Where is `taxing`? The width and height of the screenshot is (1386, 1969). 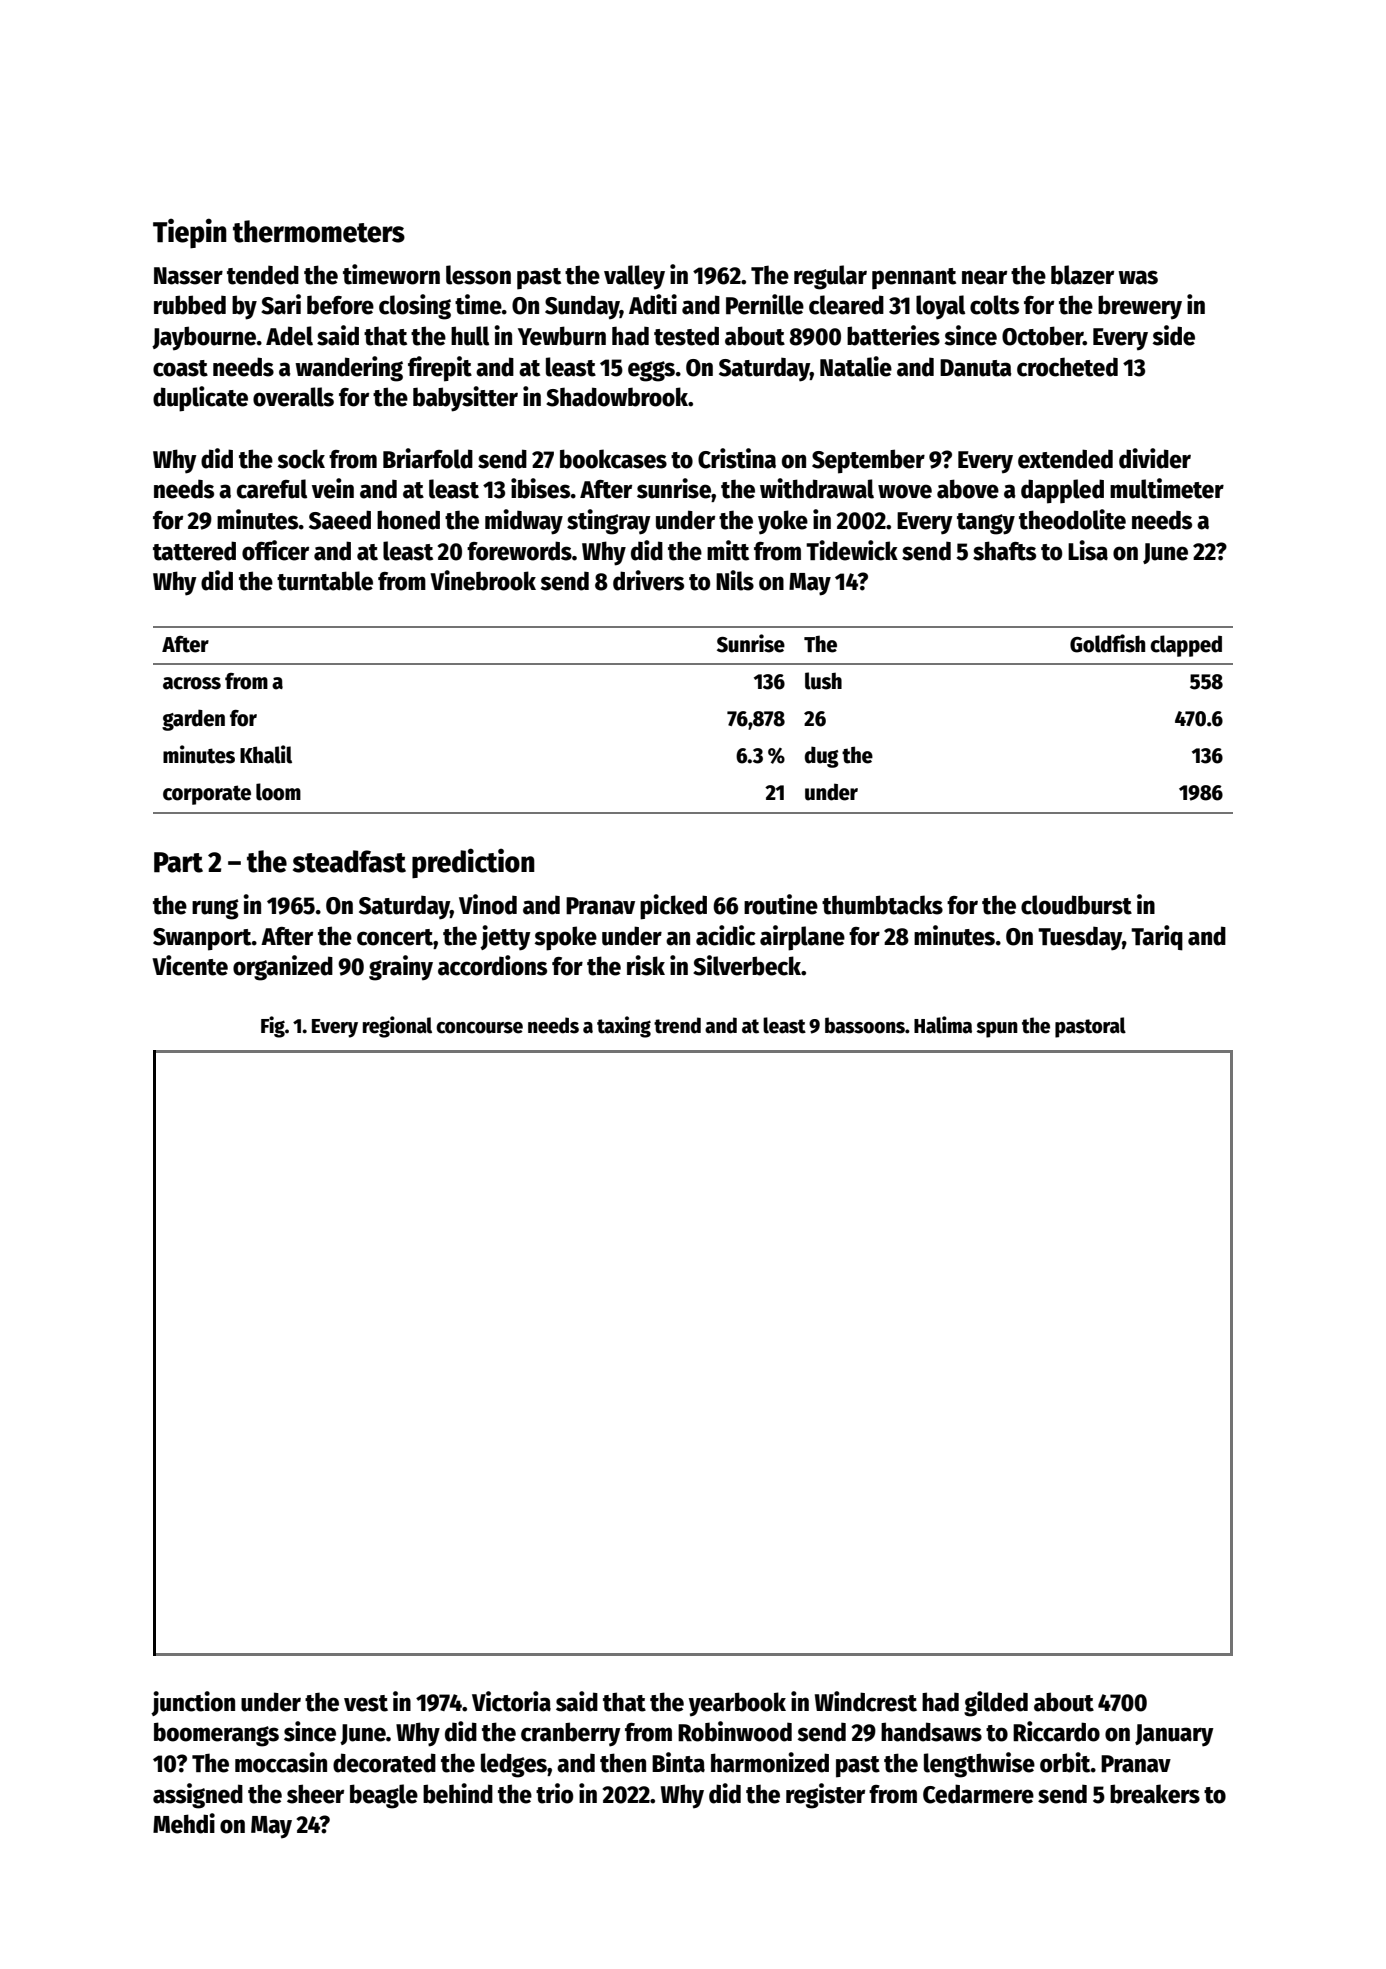
taxing is located at coordinates (624, 1027).
